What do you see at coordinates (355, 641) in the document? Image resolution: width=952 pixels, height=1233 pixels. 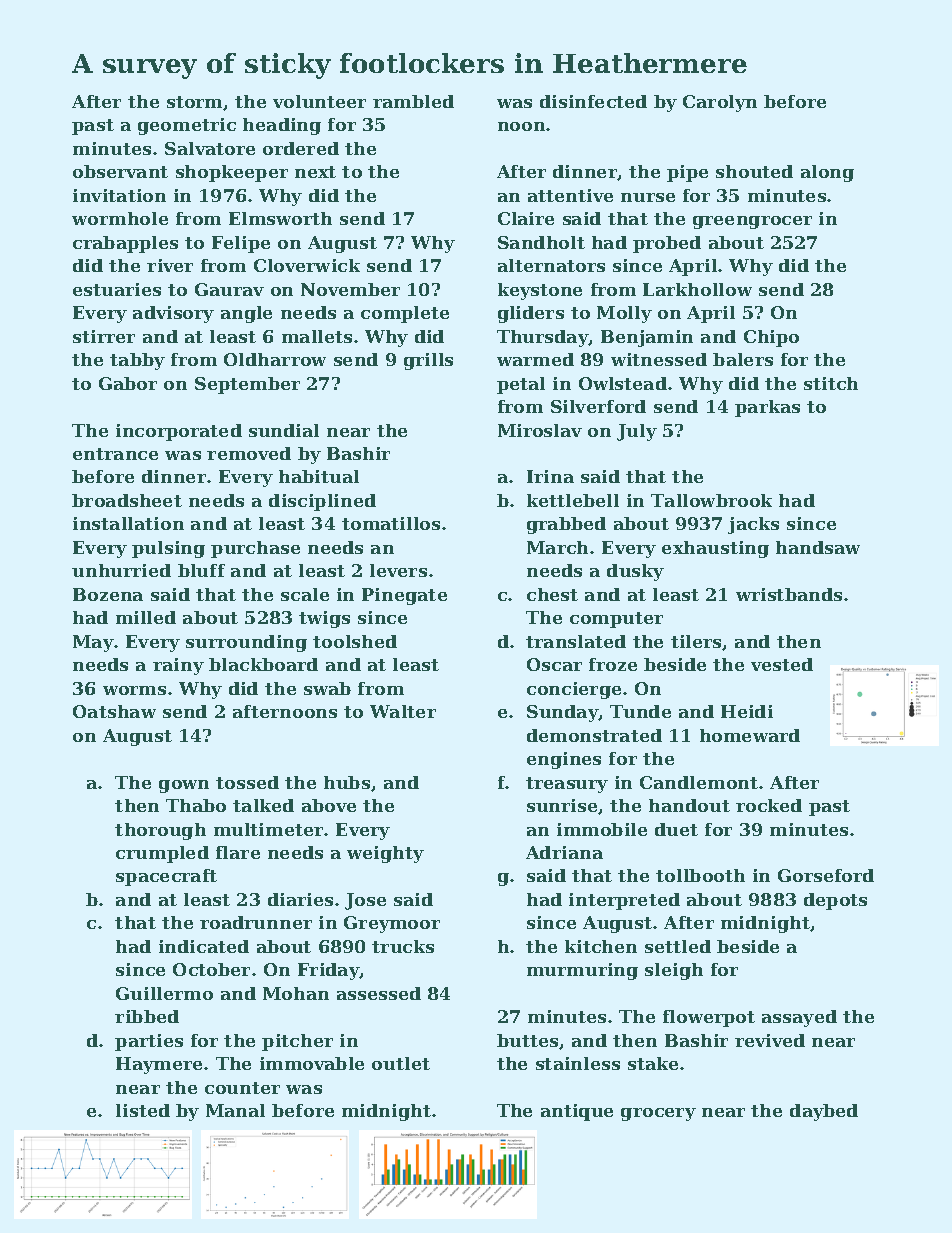 I see `toolshed` at bounding box center [355, 641].
